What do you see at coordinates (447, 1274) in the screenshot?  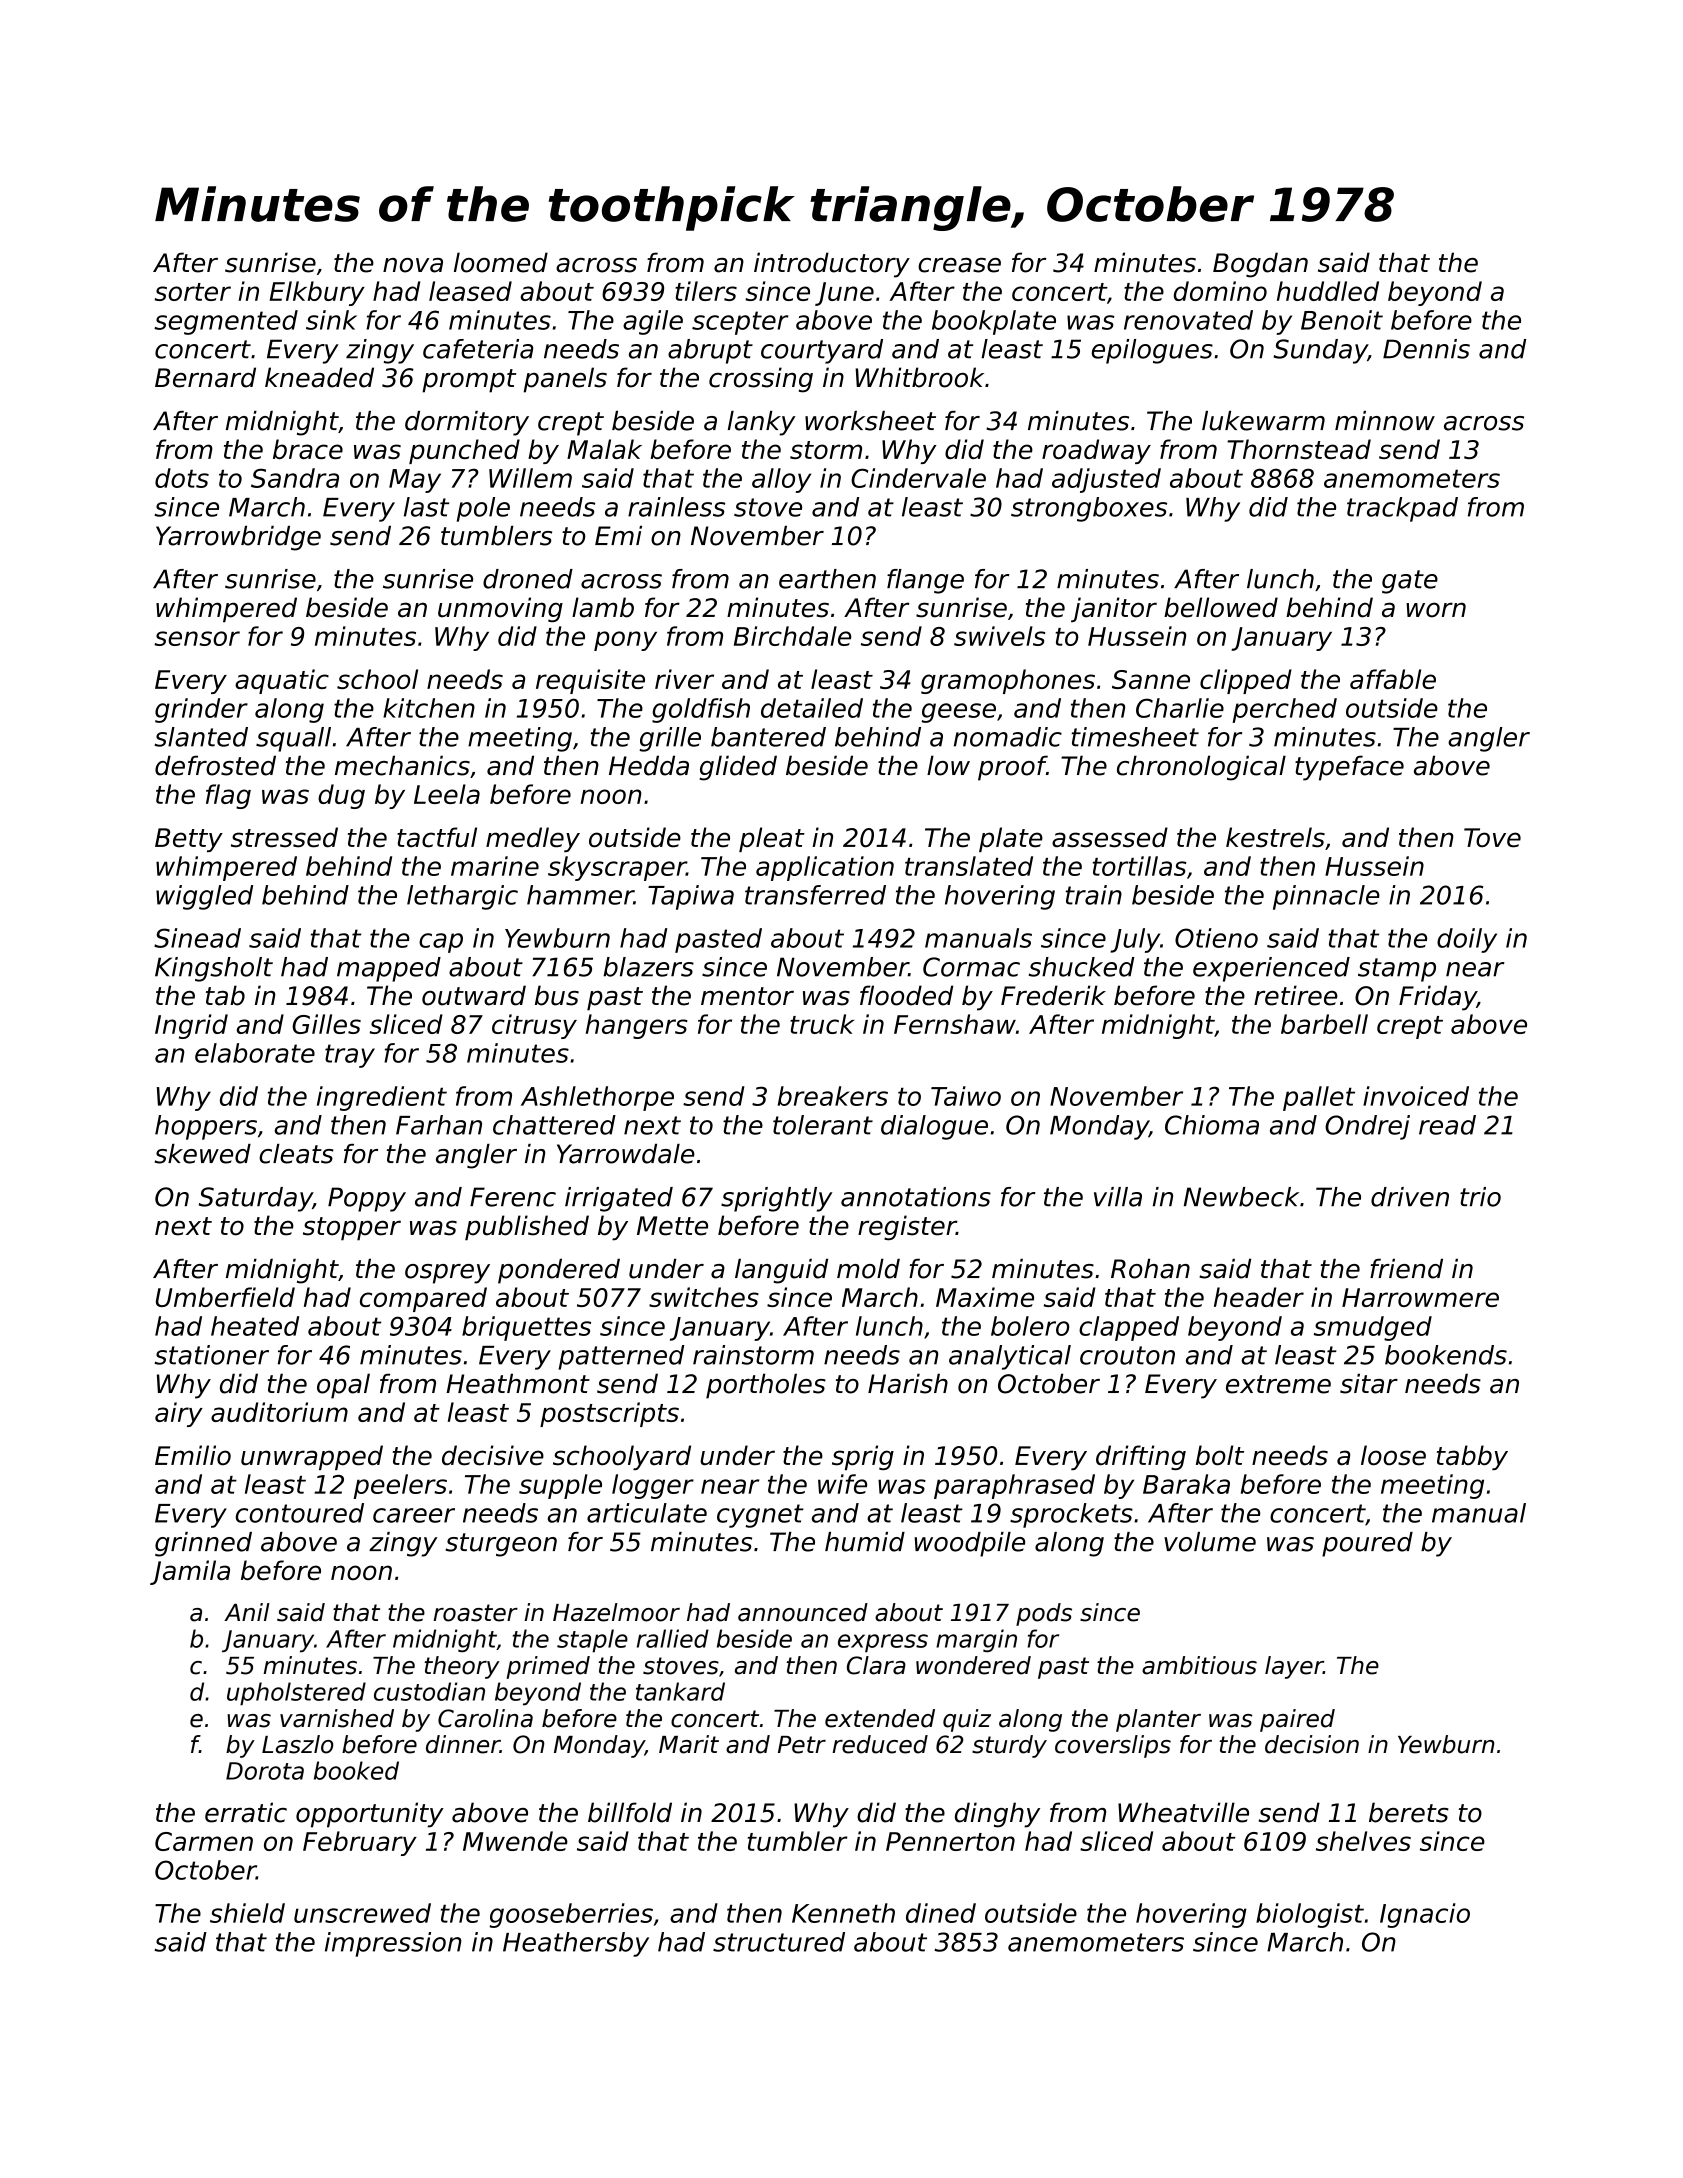 I see `osprey` at bounding box center [447, 1274].
